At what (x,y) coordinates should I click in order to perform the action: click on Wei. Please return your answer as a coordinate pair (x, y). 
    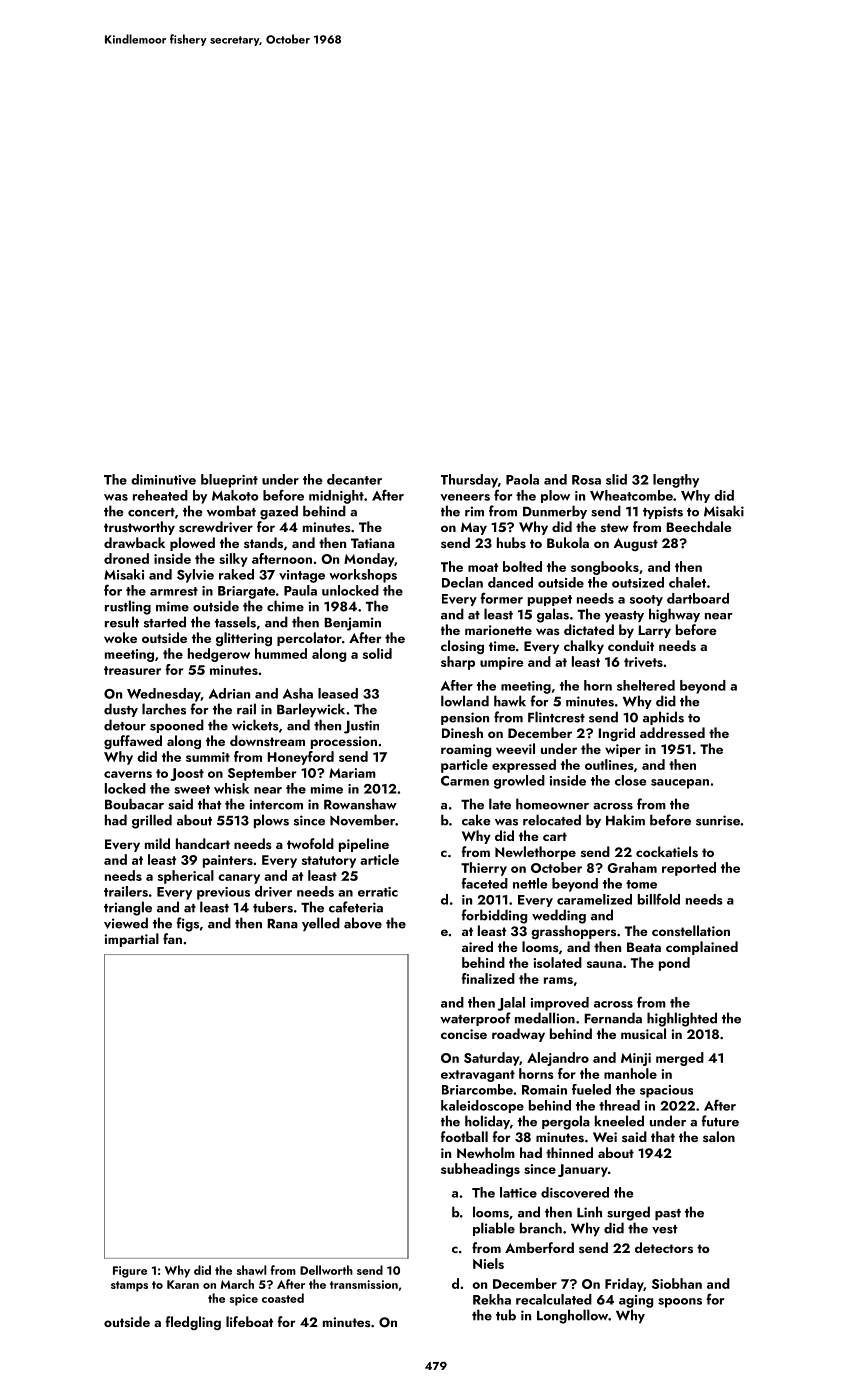
    Looking at the image, I should click on (605, 1137).
